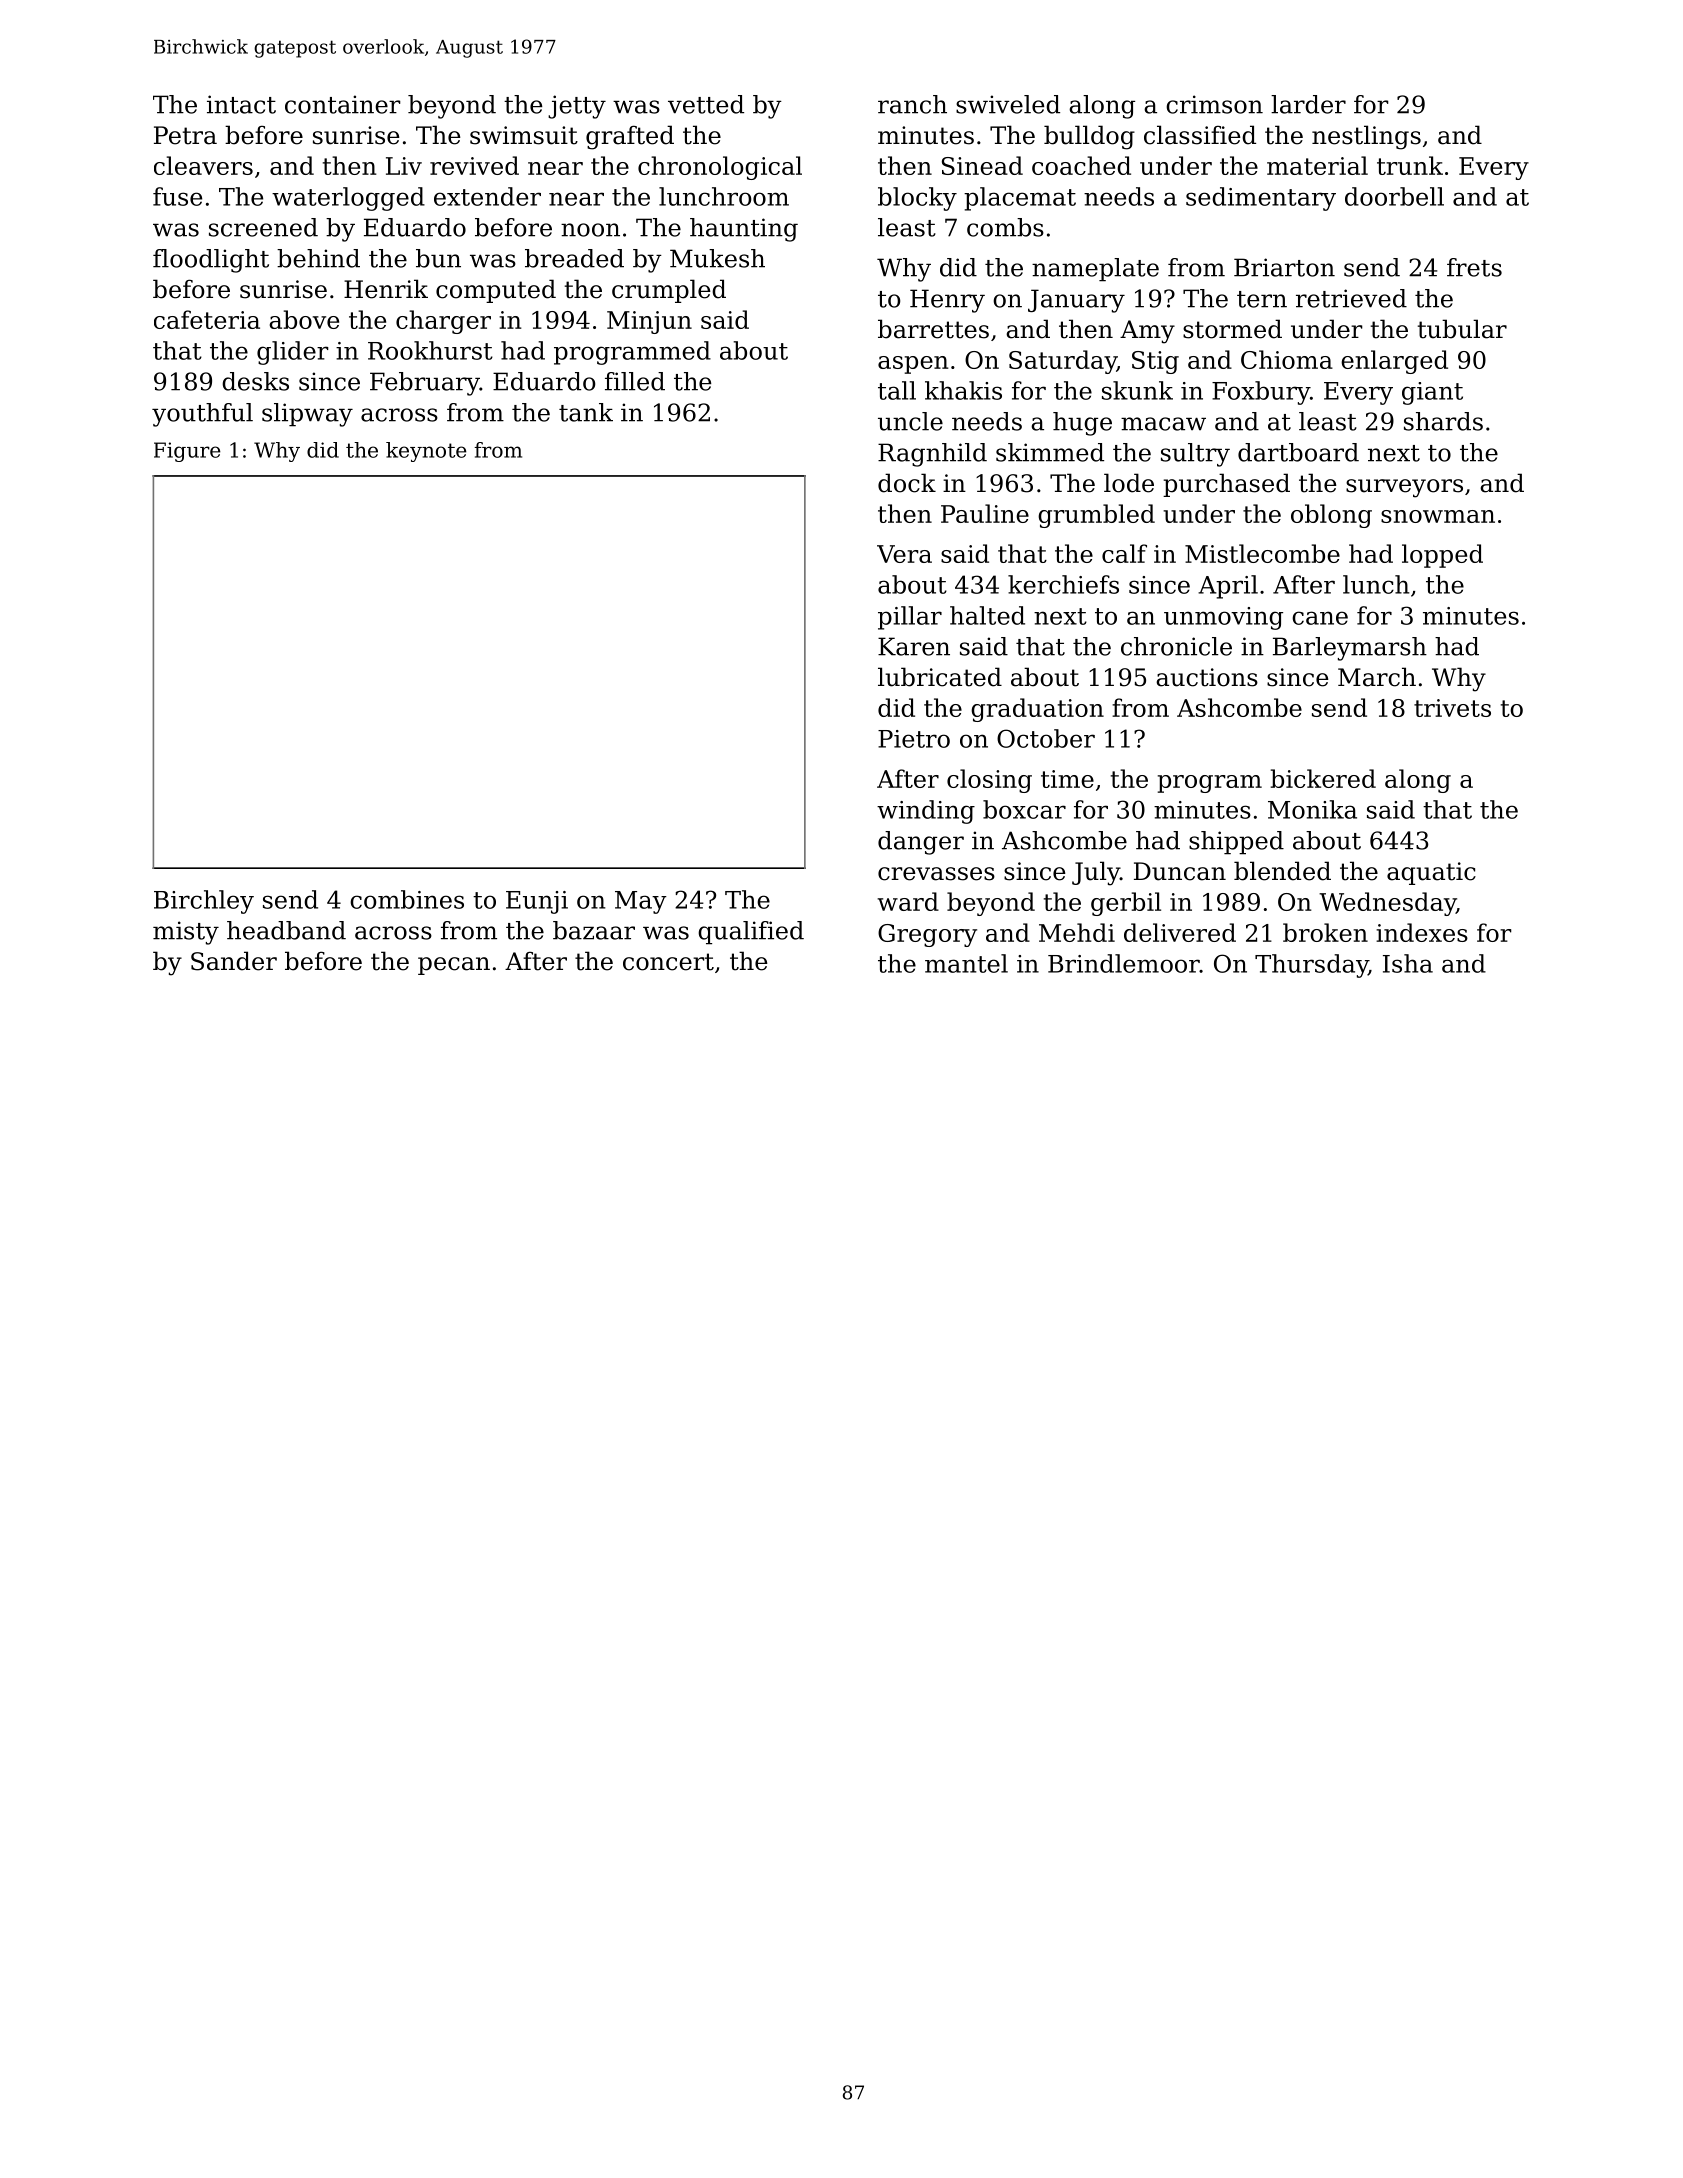 This screenshot has width=1683, height=2178. I want to click on ranch, so click(912, 104).
